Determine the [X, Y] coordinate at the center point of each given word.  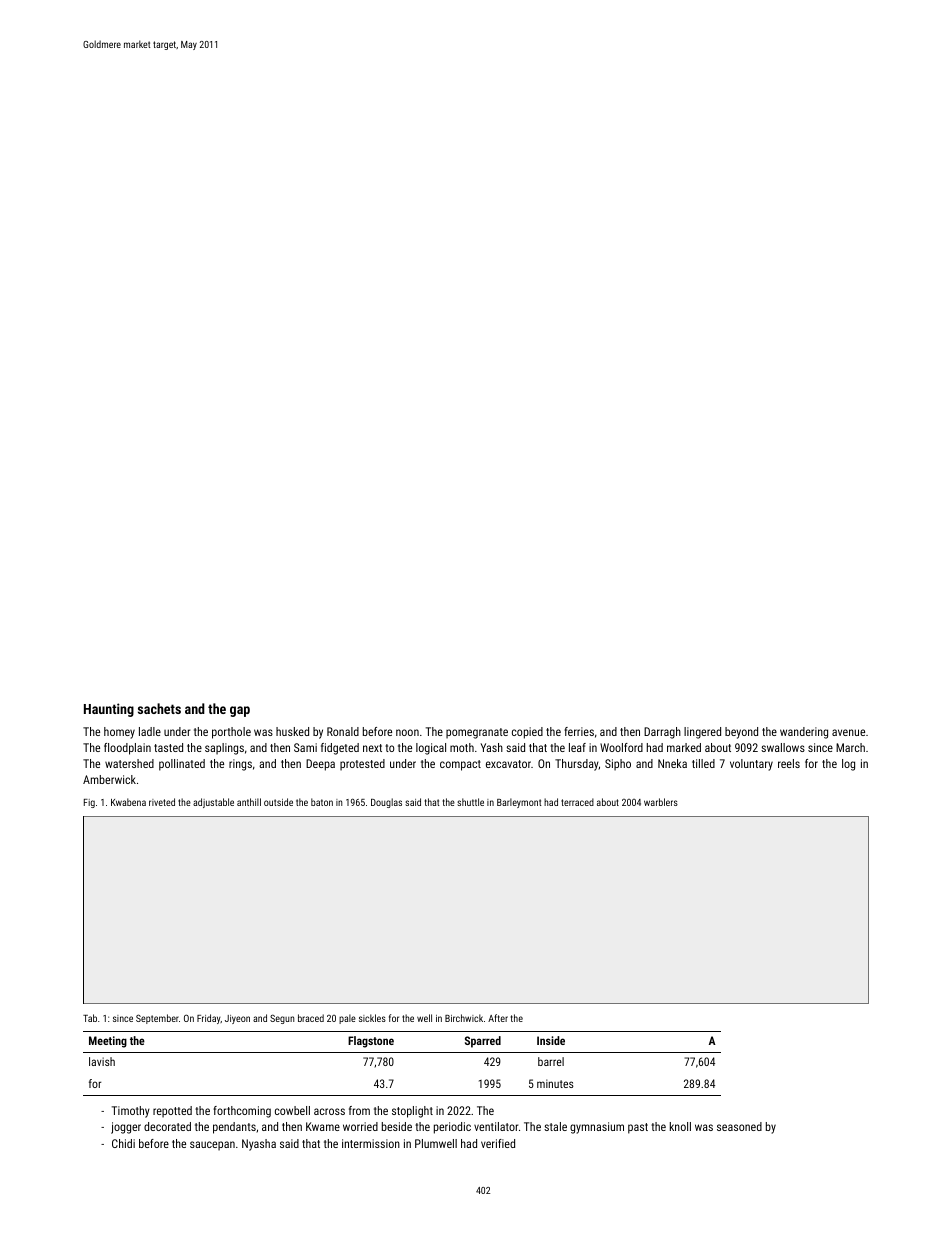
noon [407, 732]
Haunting [109, 710]
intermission [371, 1143]
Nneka [672, 763]
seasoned [739, 1126]
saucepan [212, 1146]
